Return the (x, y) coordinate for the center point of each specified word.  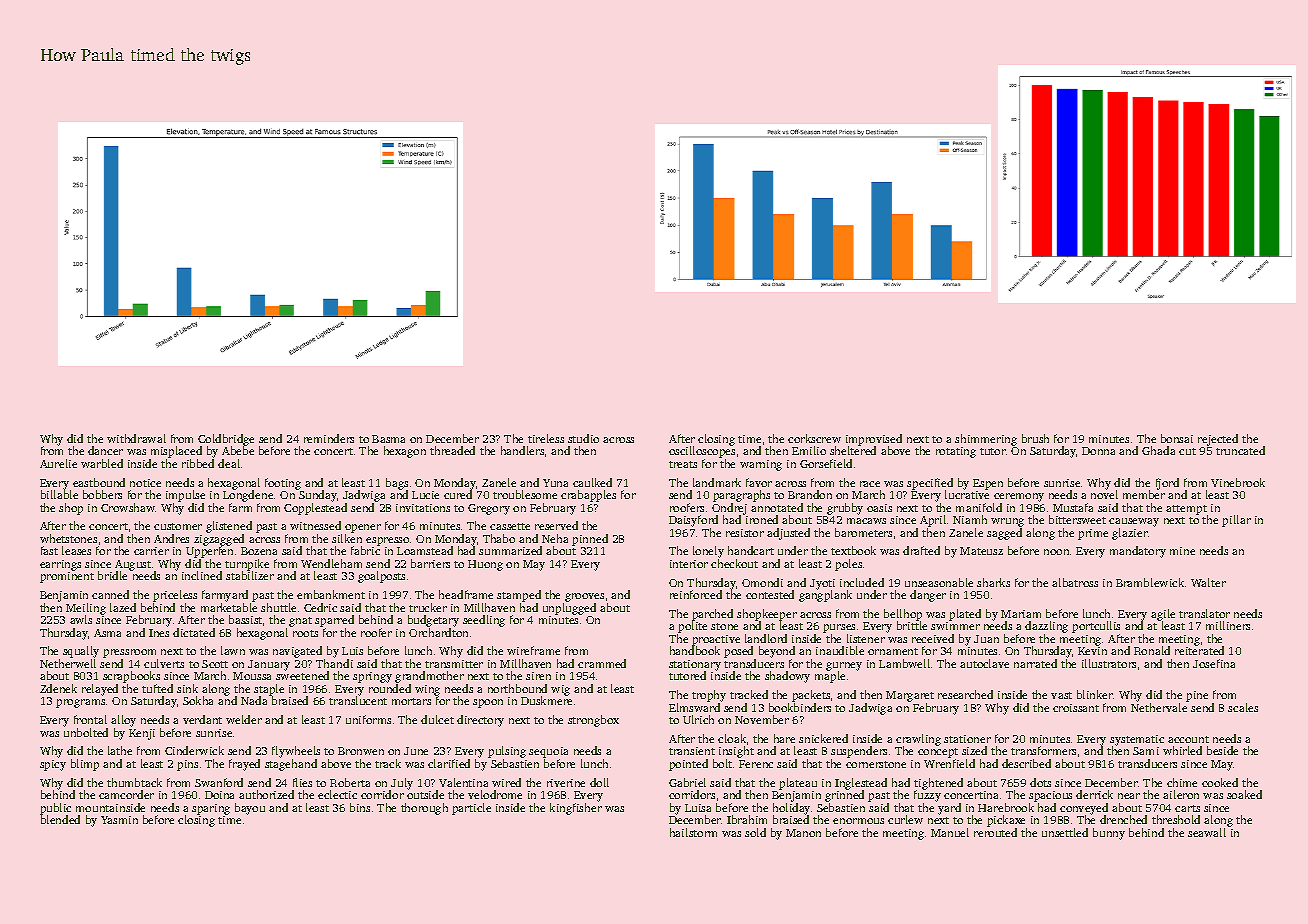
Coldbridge (226, 440)
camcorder (126, 794)
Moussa (252, 676)
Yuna (555, 483)
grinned (844, 796)
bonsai (1177, 438)
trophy (709, 696)
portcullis (1096, 627)
